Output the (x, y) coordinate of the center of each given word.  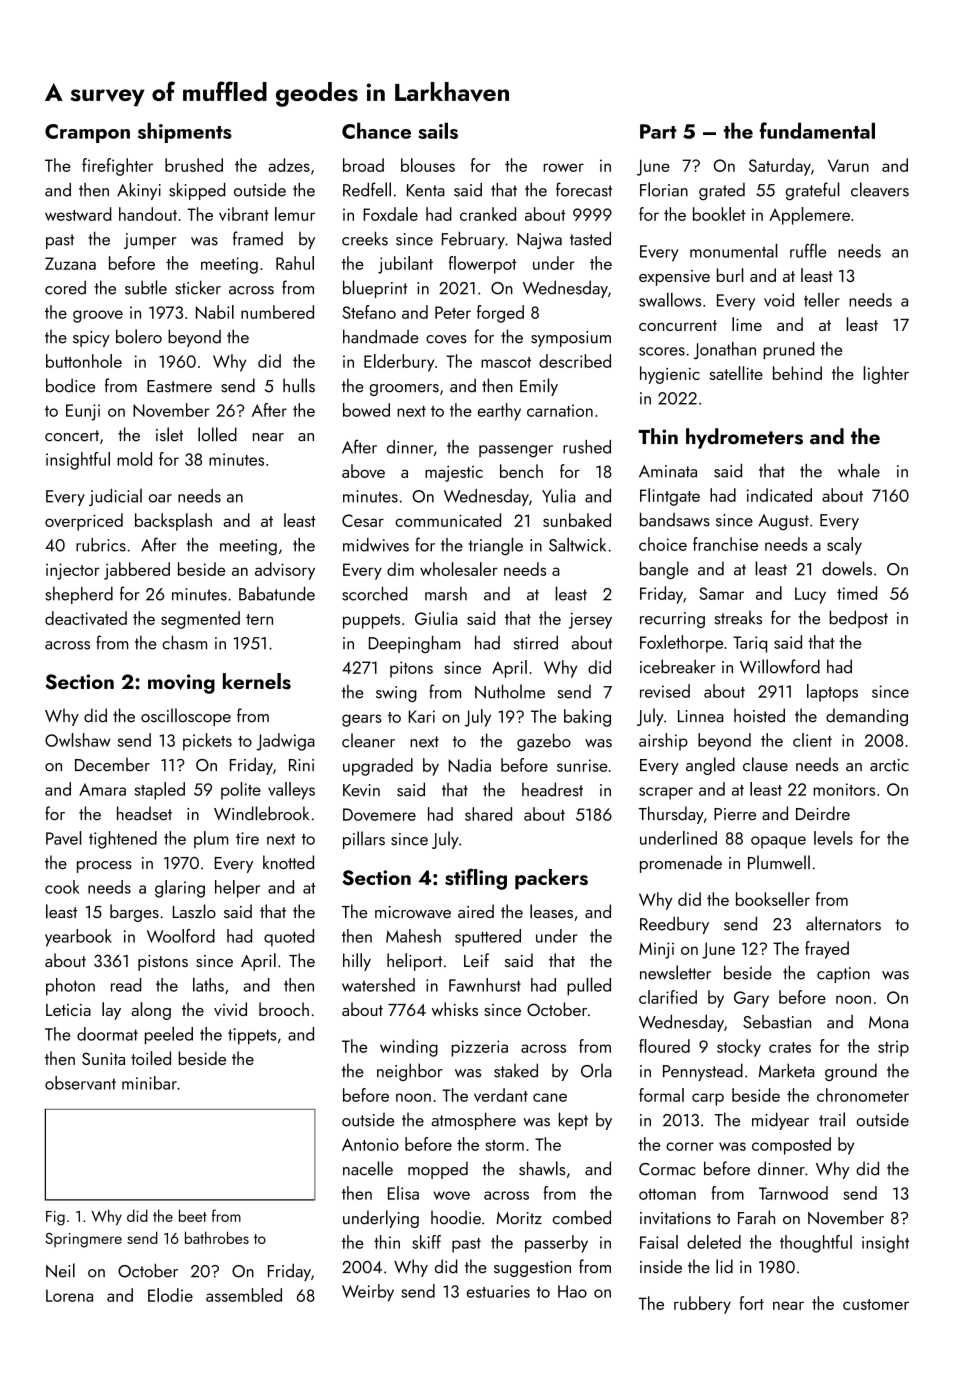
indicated (779, 495)
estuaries (498, 1291)
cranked (488, 214)
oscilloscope (186, 717)
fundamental (817, 130)
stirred (536, 642)
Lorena (69, 1295)
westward (78, 214)
